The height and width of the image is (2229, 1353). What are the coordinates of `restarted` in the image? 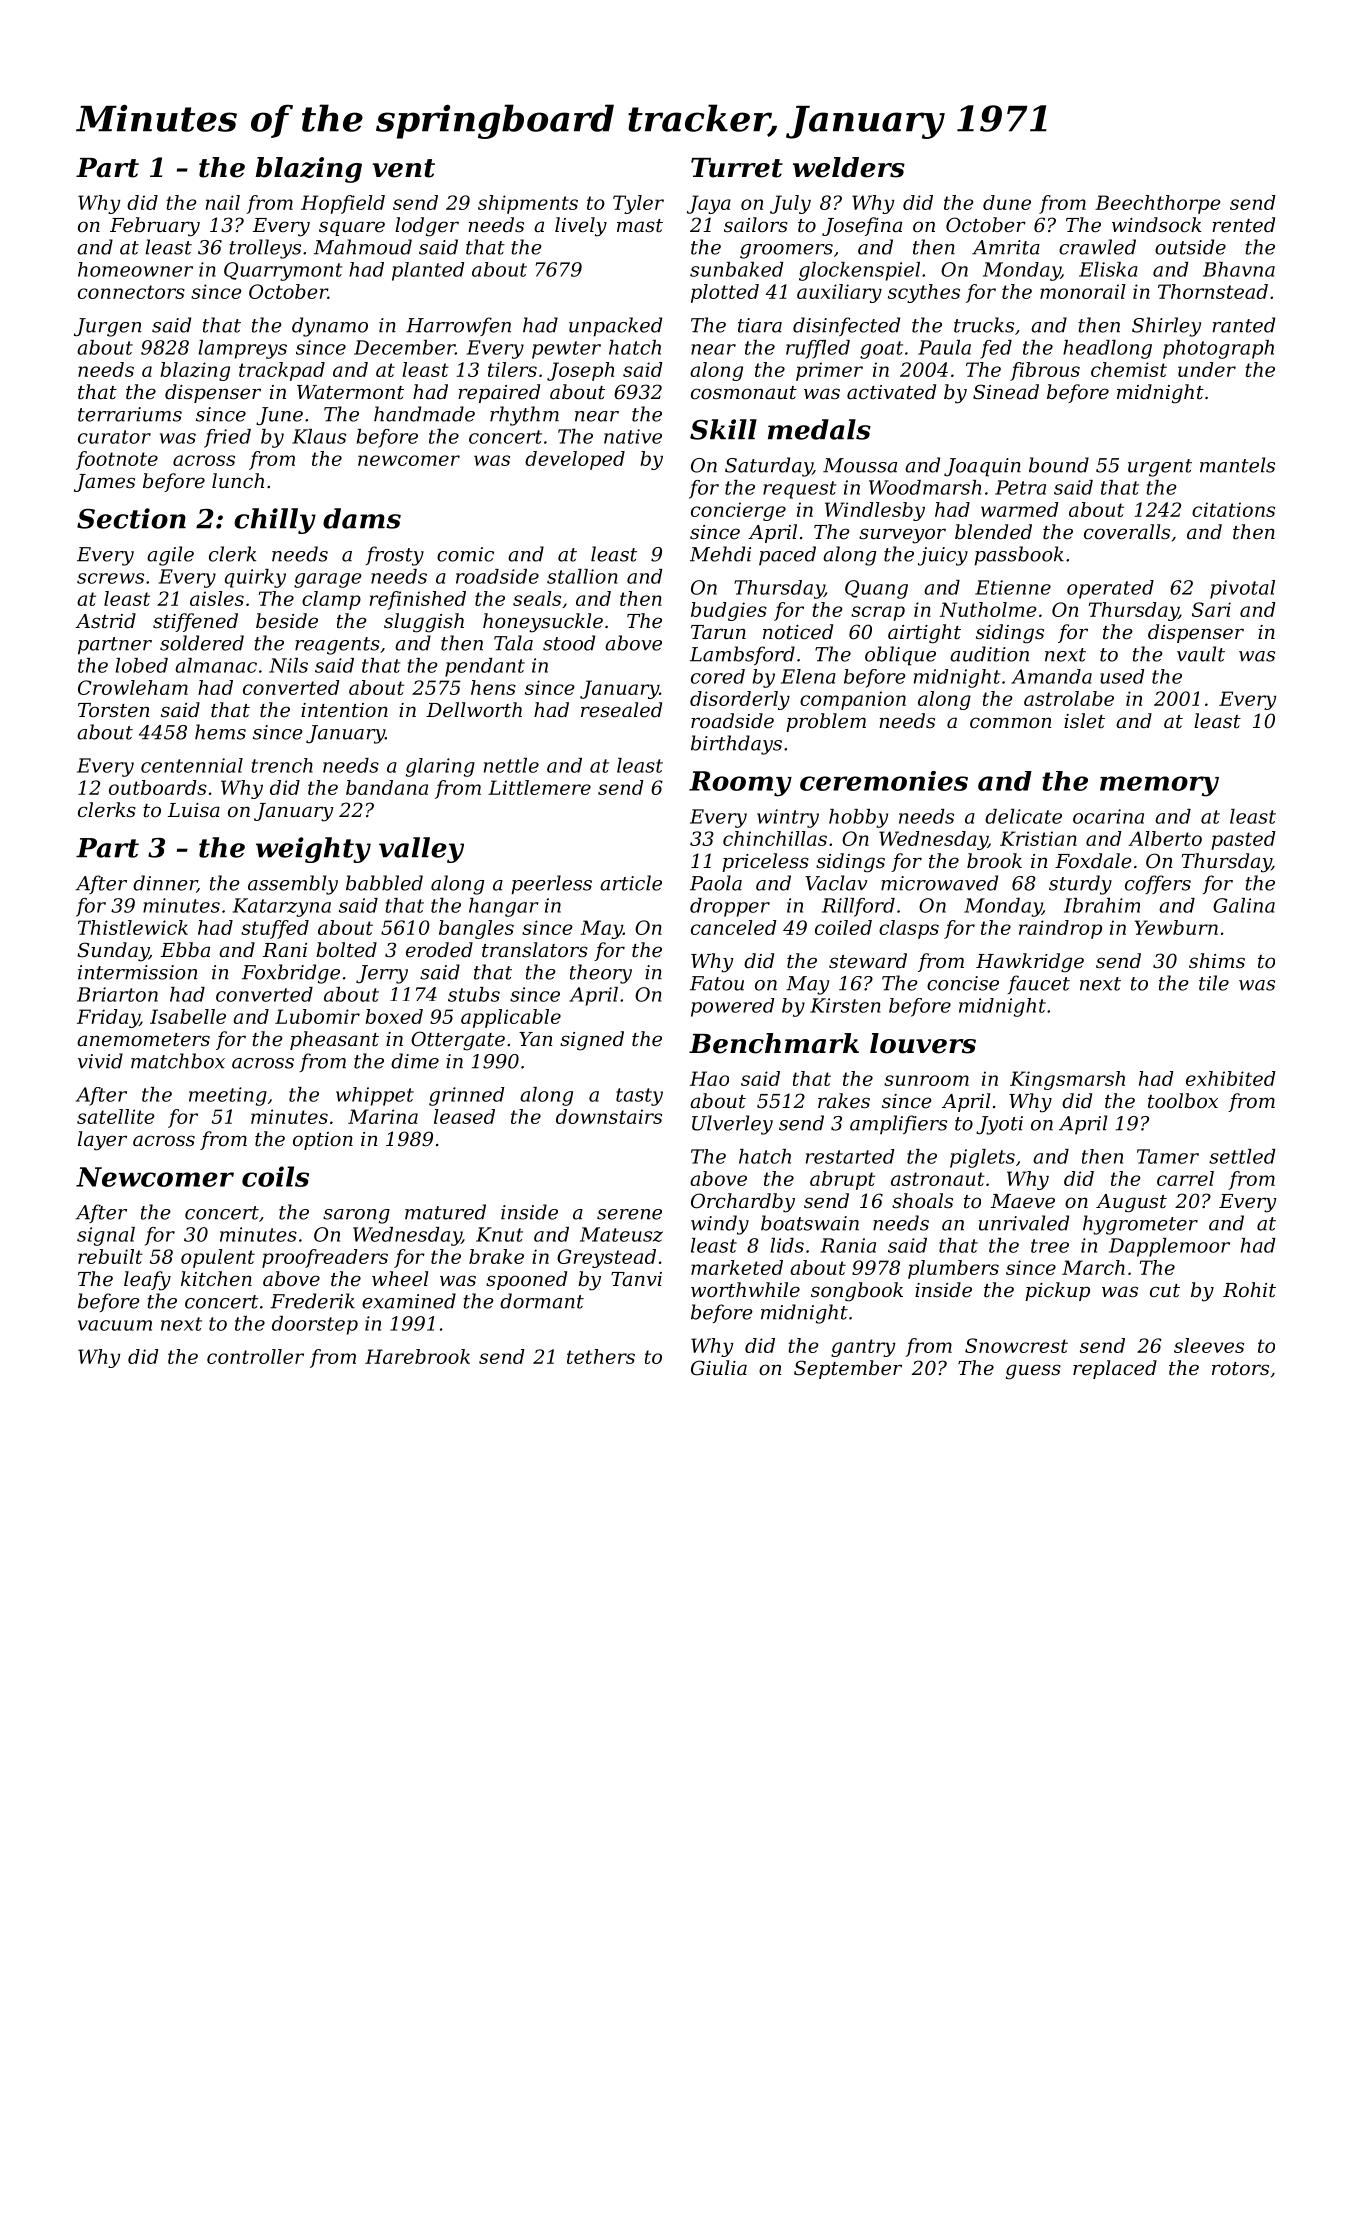 It's located at (850, 1156).
